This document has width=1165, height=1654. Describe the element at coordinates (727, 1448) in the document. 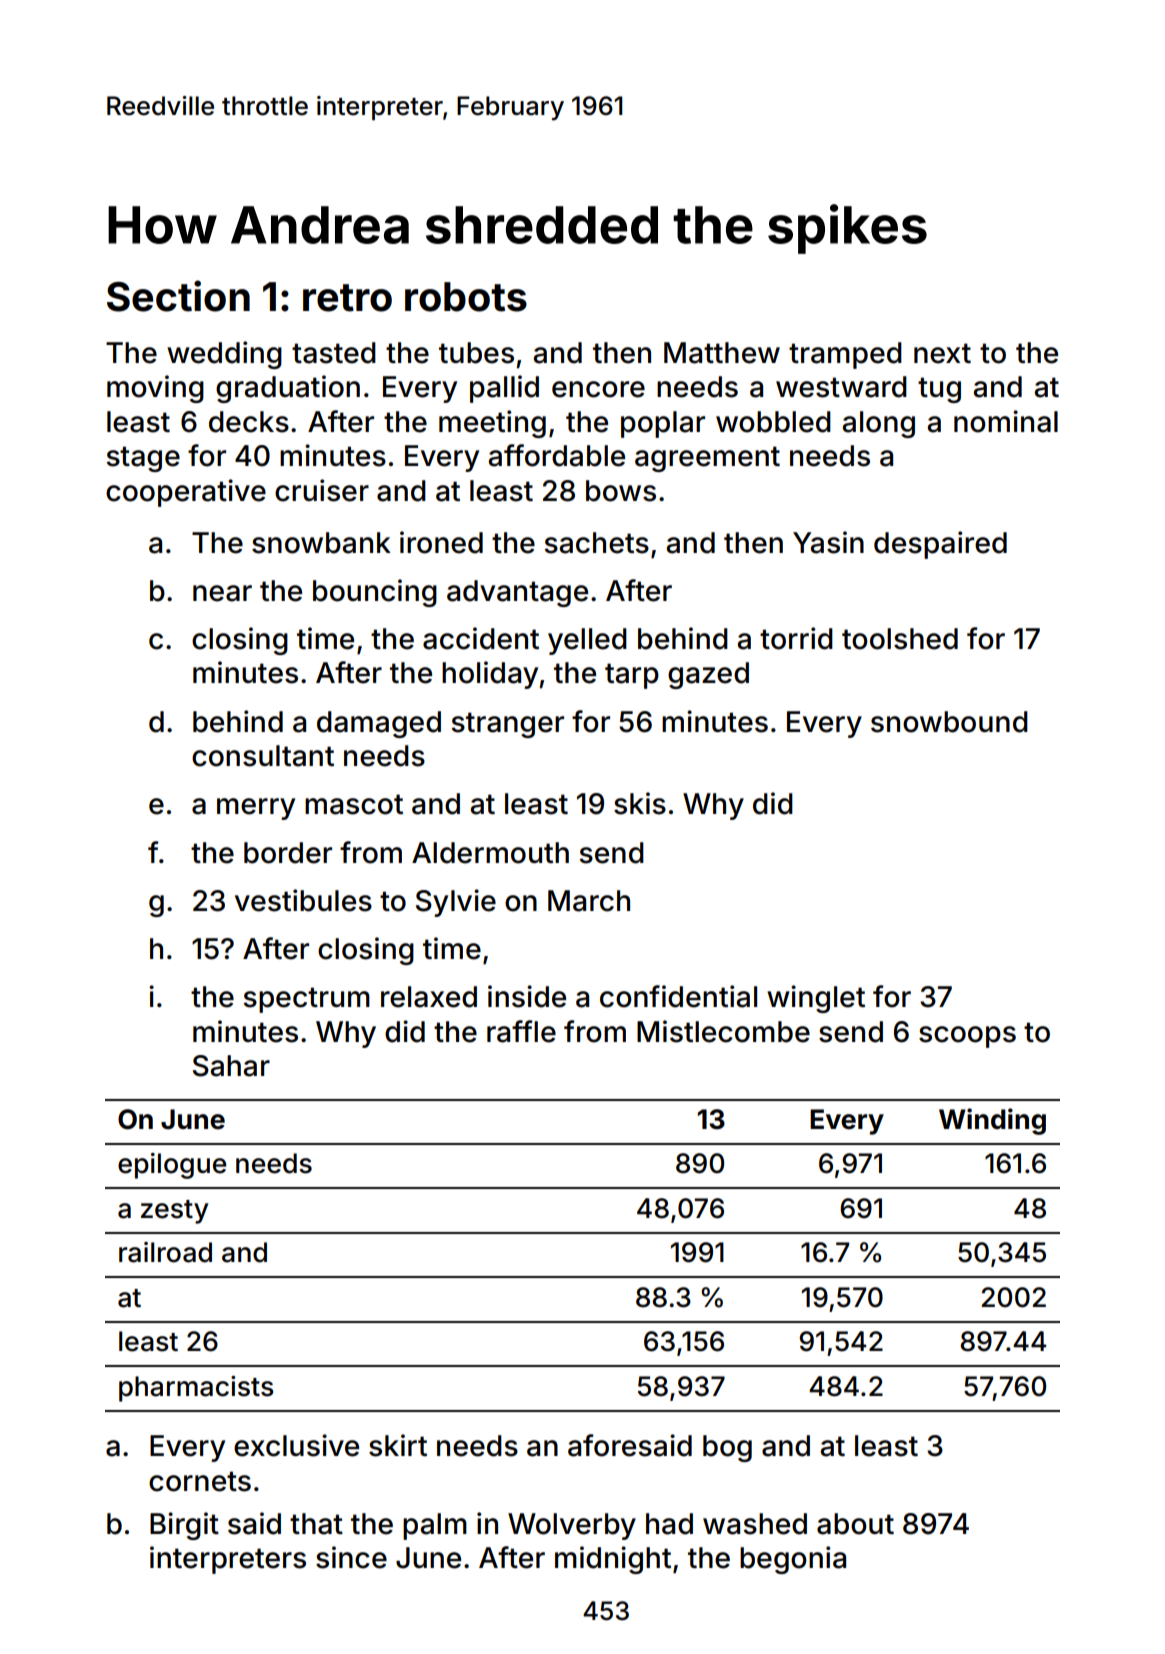

I see `bog` at that location.
